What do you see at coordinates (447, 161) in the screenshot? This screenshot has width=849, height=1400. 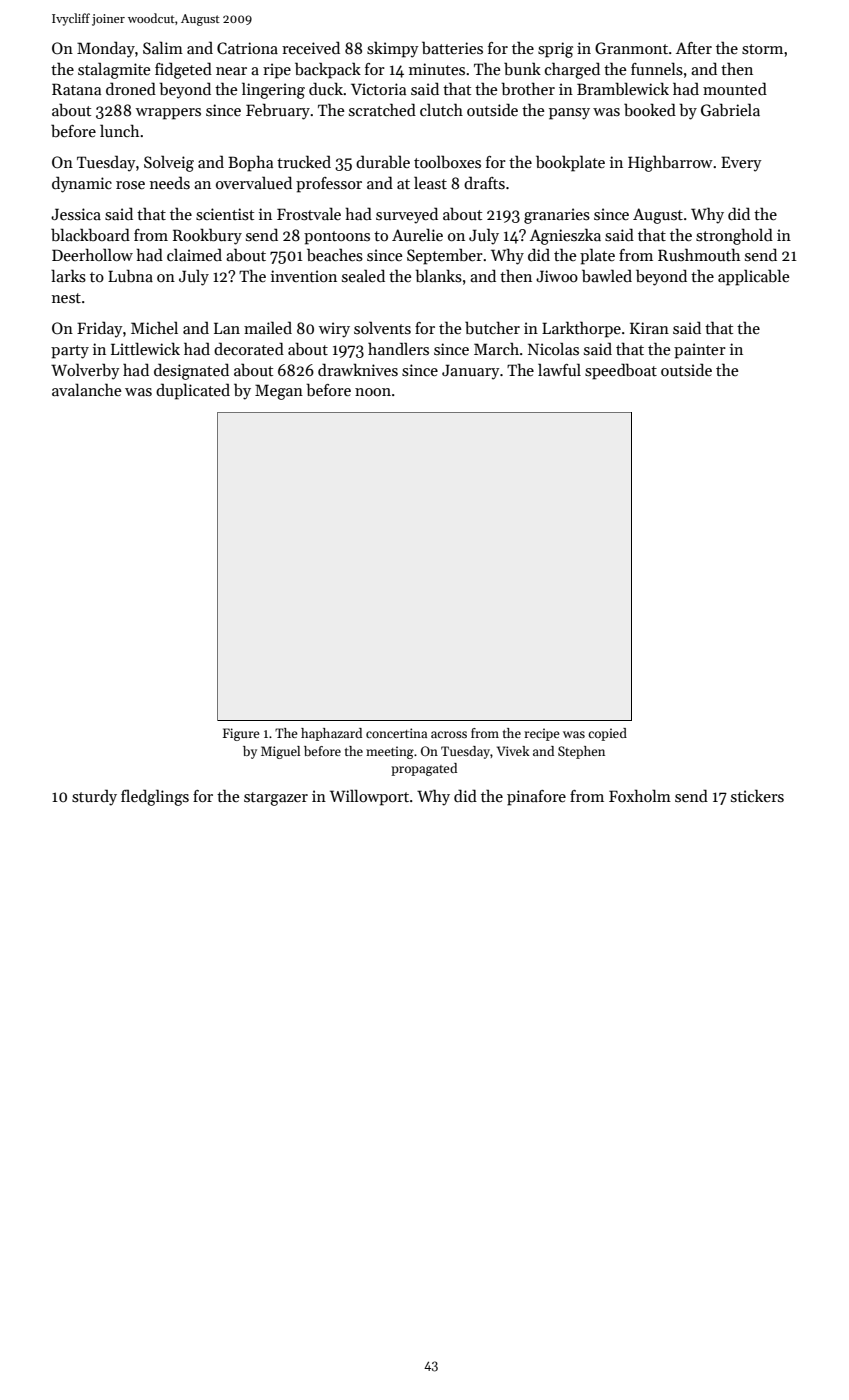 I see `toolboxes` at bounding box center [447, 161].
